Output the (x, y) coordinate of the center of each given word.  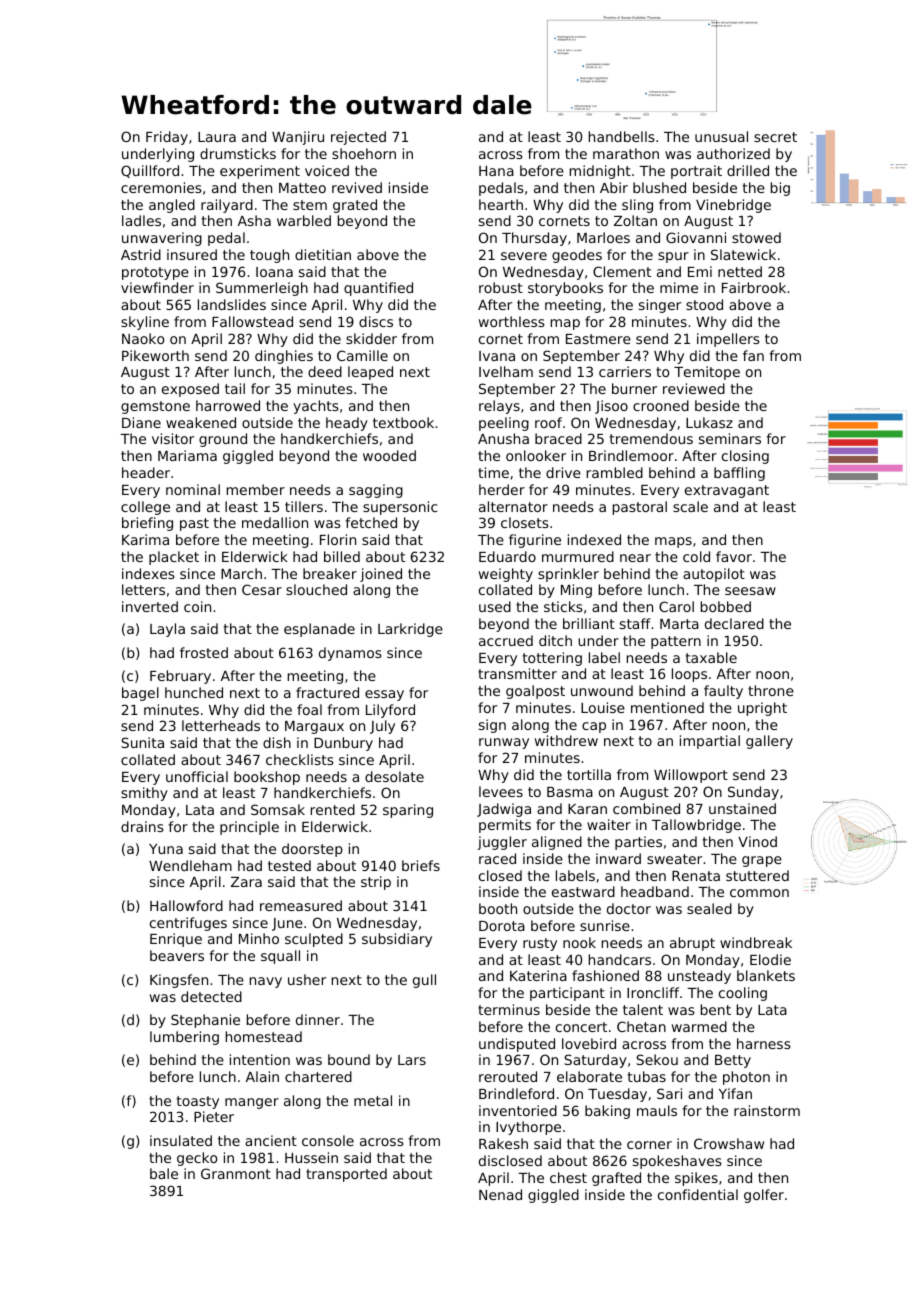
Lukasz (709, 422)
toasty (198, 1102)
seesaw (750, 591)
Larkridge (410, 630)
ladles (141, 220)
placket (174, 558)
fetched (371, 522)
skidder (371, 338)
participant (567, 994)
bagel (140, 694)
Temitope (707, 373)
